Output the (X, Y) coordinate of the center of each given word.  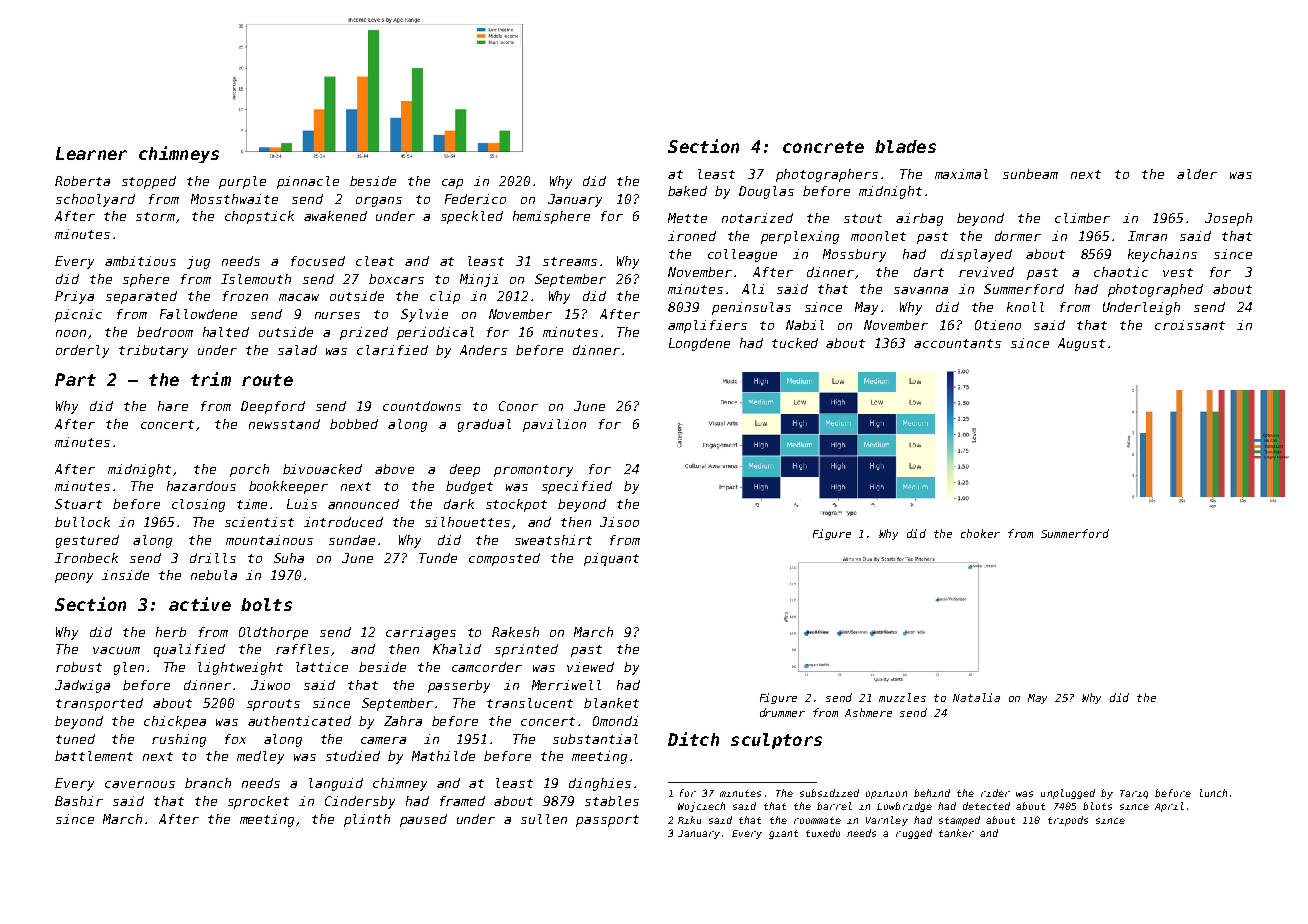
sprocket (258, 802)
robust (79, 667)
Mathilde (443, 756)
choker (980, 533)
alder (1197, 174)
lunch (1213, 793)
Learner (91, 153)
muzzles (902, 697)
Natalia (976, 697)
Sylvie (424, 315)
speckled (472, 217)
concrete (823, 147)
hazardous (201, 486)
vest (1178, 272)
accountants (957, 343)
